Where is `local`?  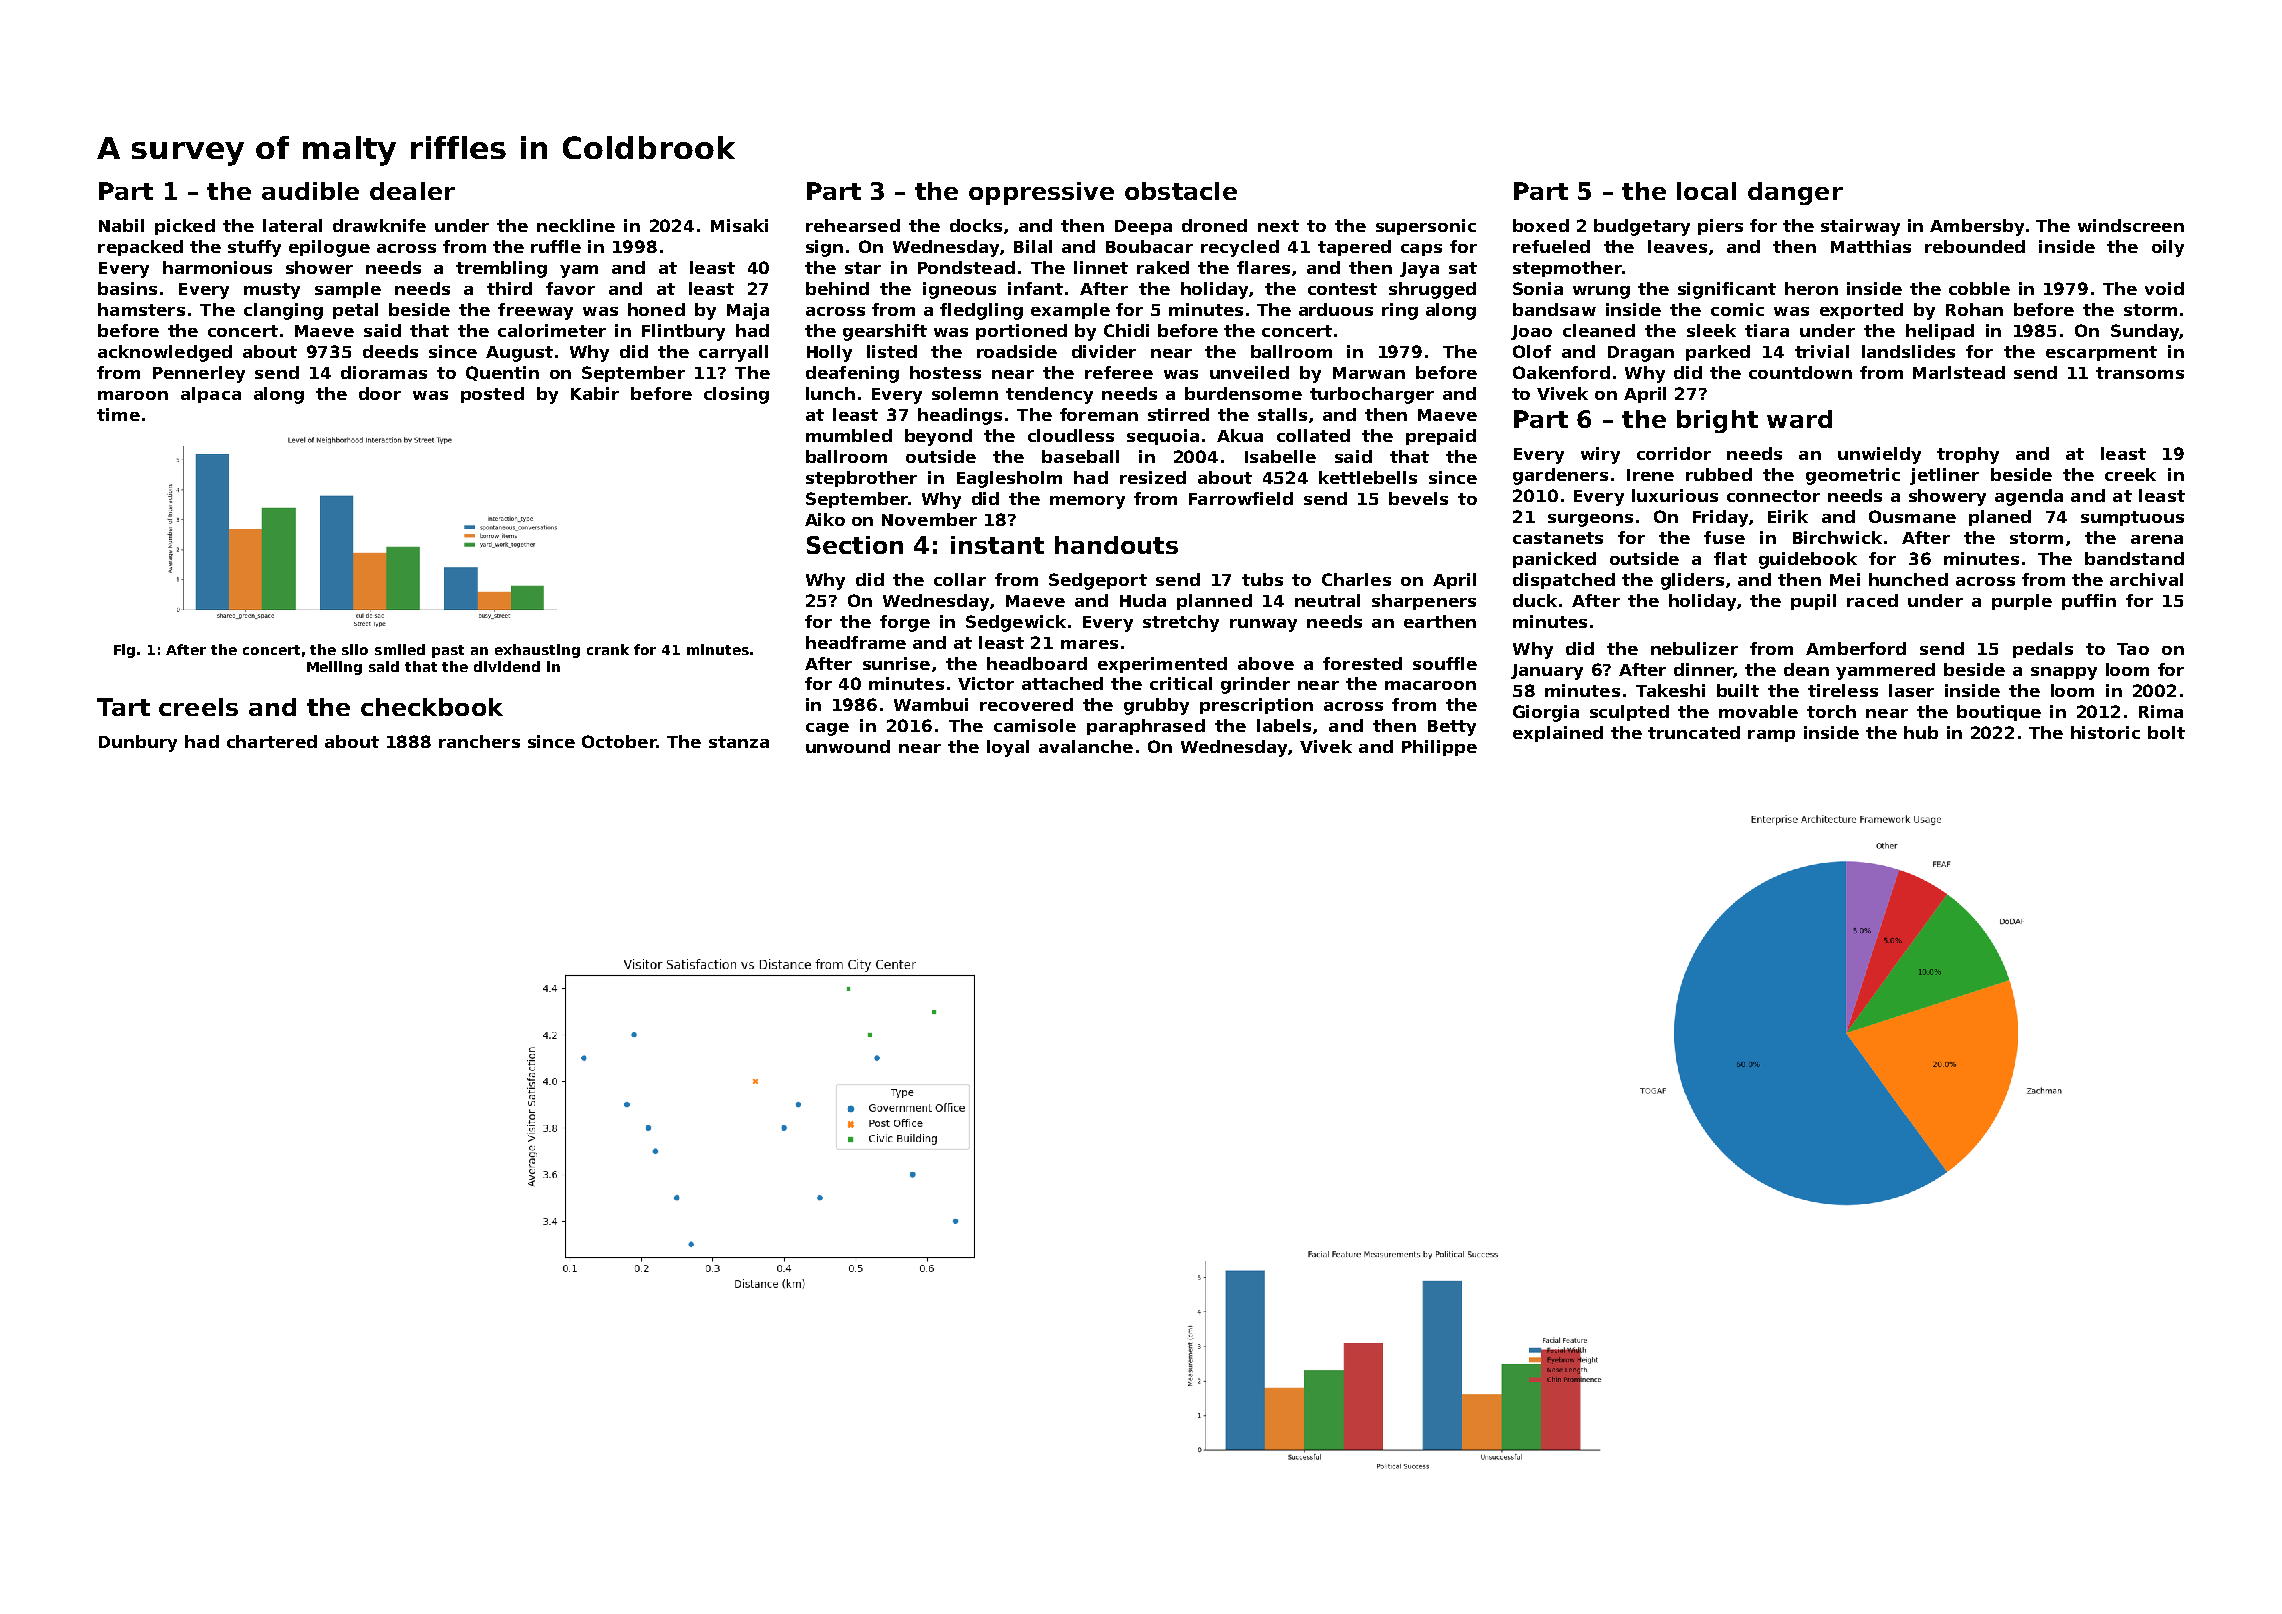 local is located at coordinates (1706, 191).
